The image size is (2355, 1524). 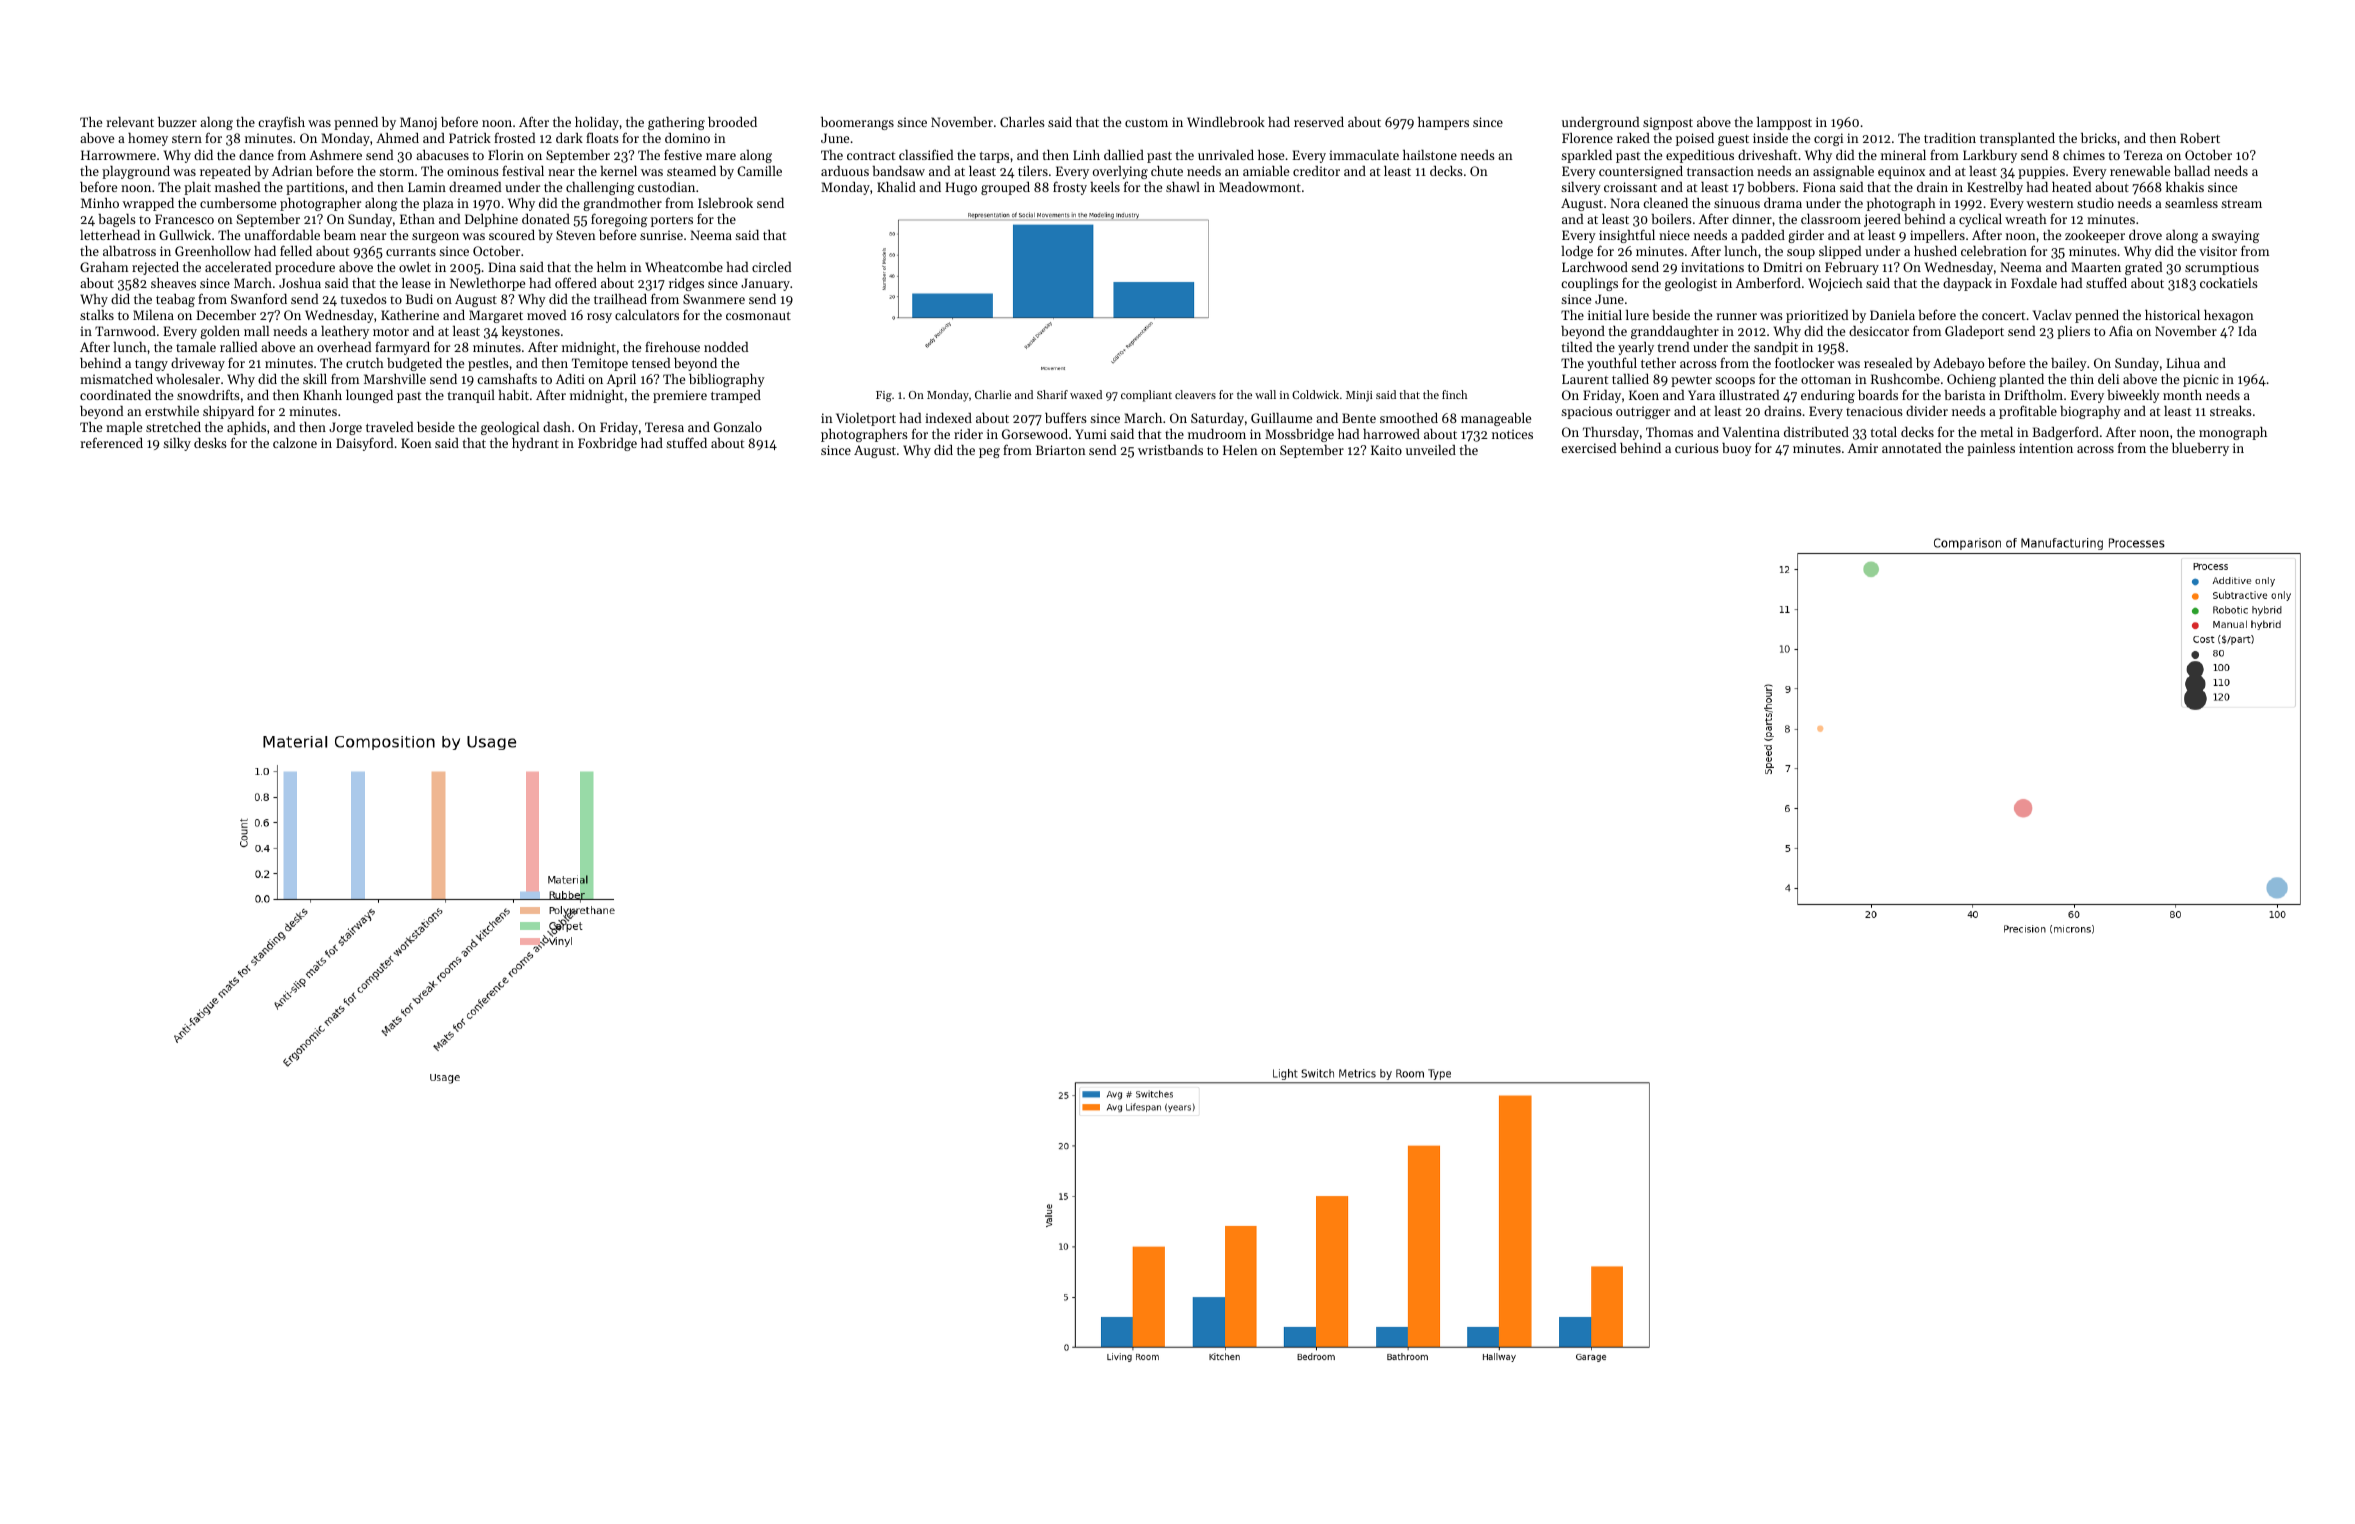 What do you see at coordinates (1577, 252) in the screenshot?
I see `lodge` at bounding box center [1577, 252].
